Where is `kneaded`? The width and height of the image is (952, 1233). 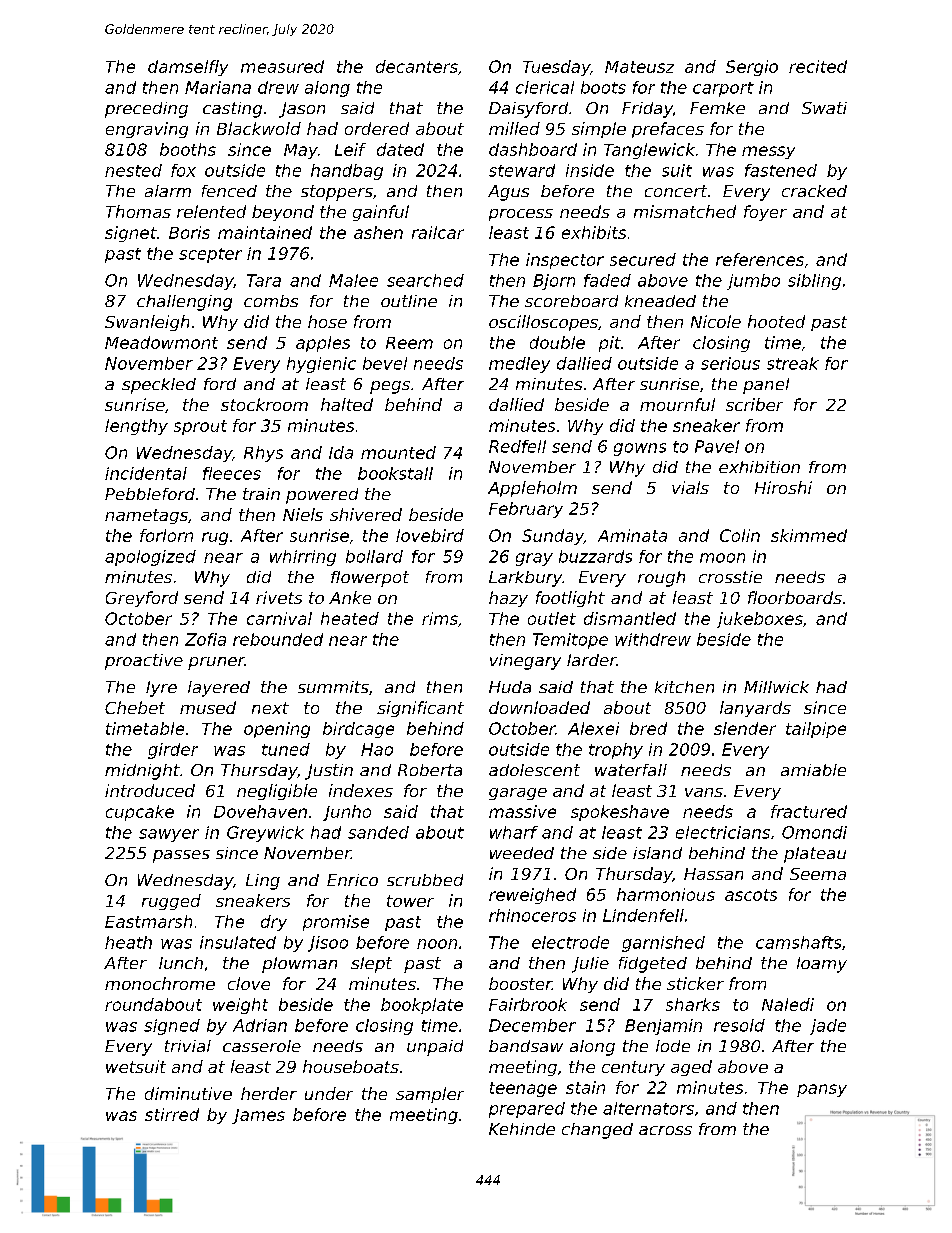 kneaded is located at coordinates (660, 301).
